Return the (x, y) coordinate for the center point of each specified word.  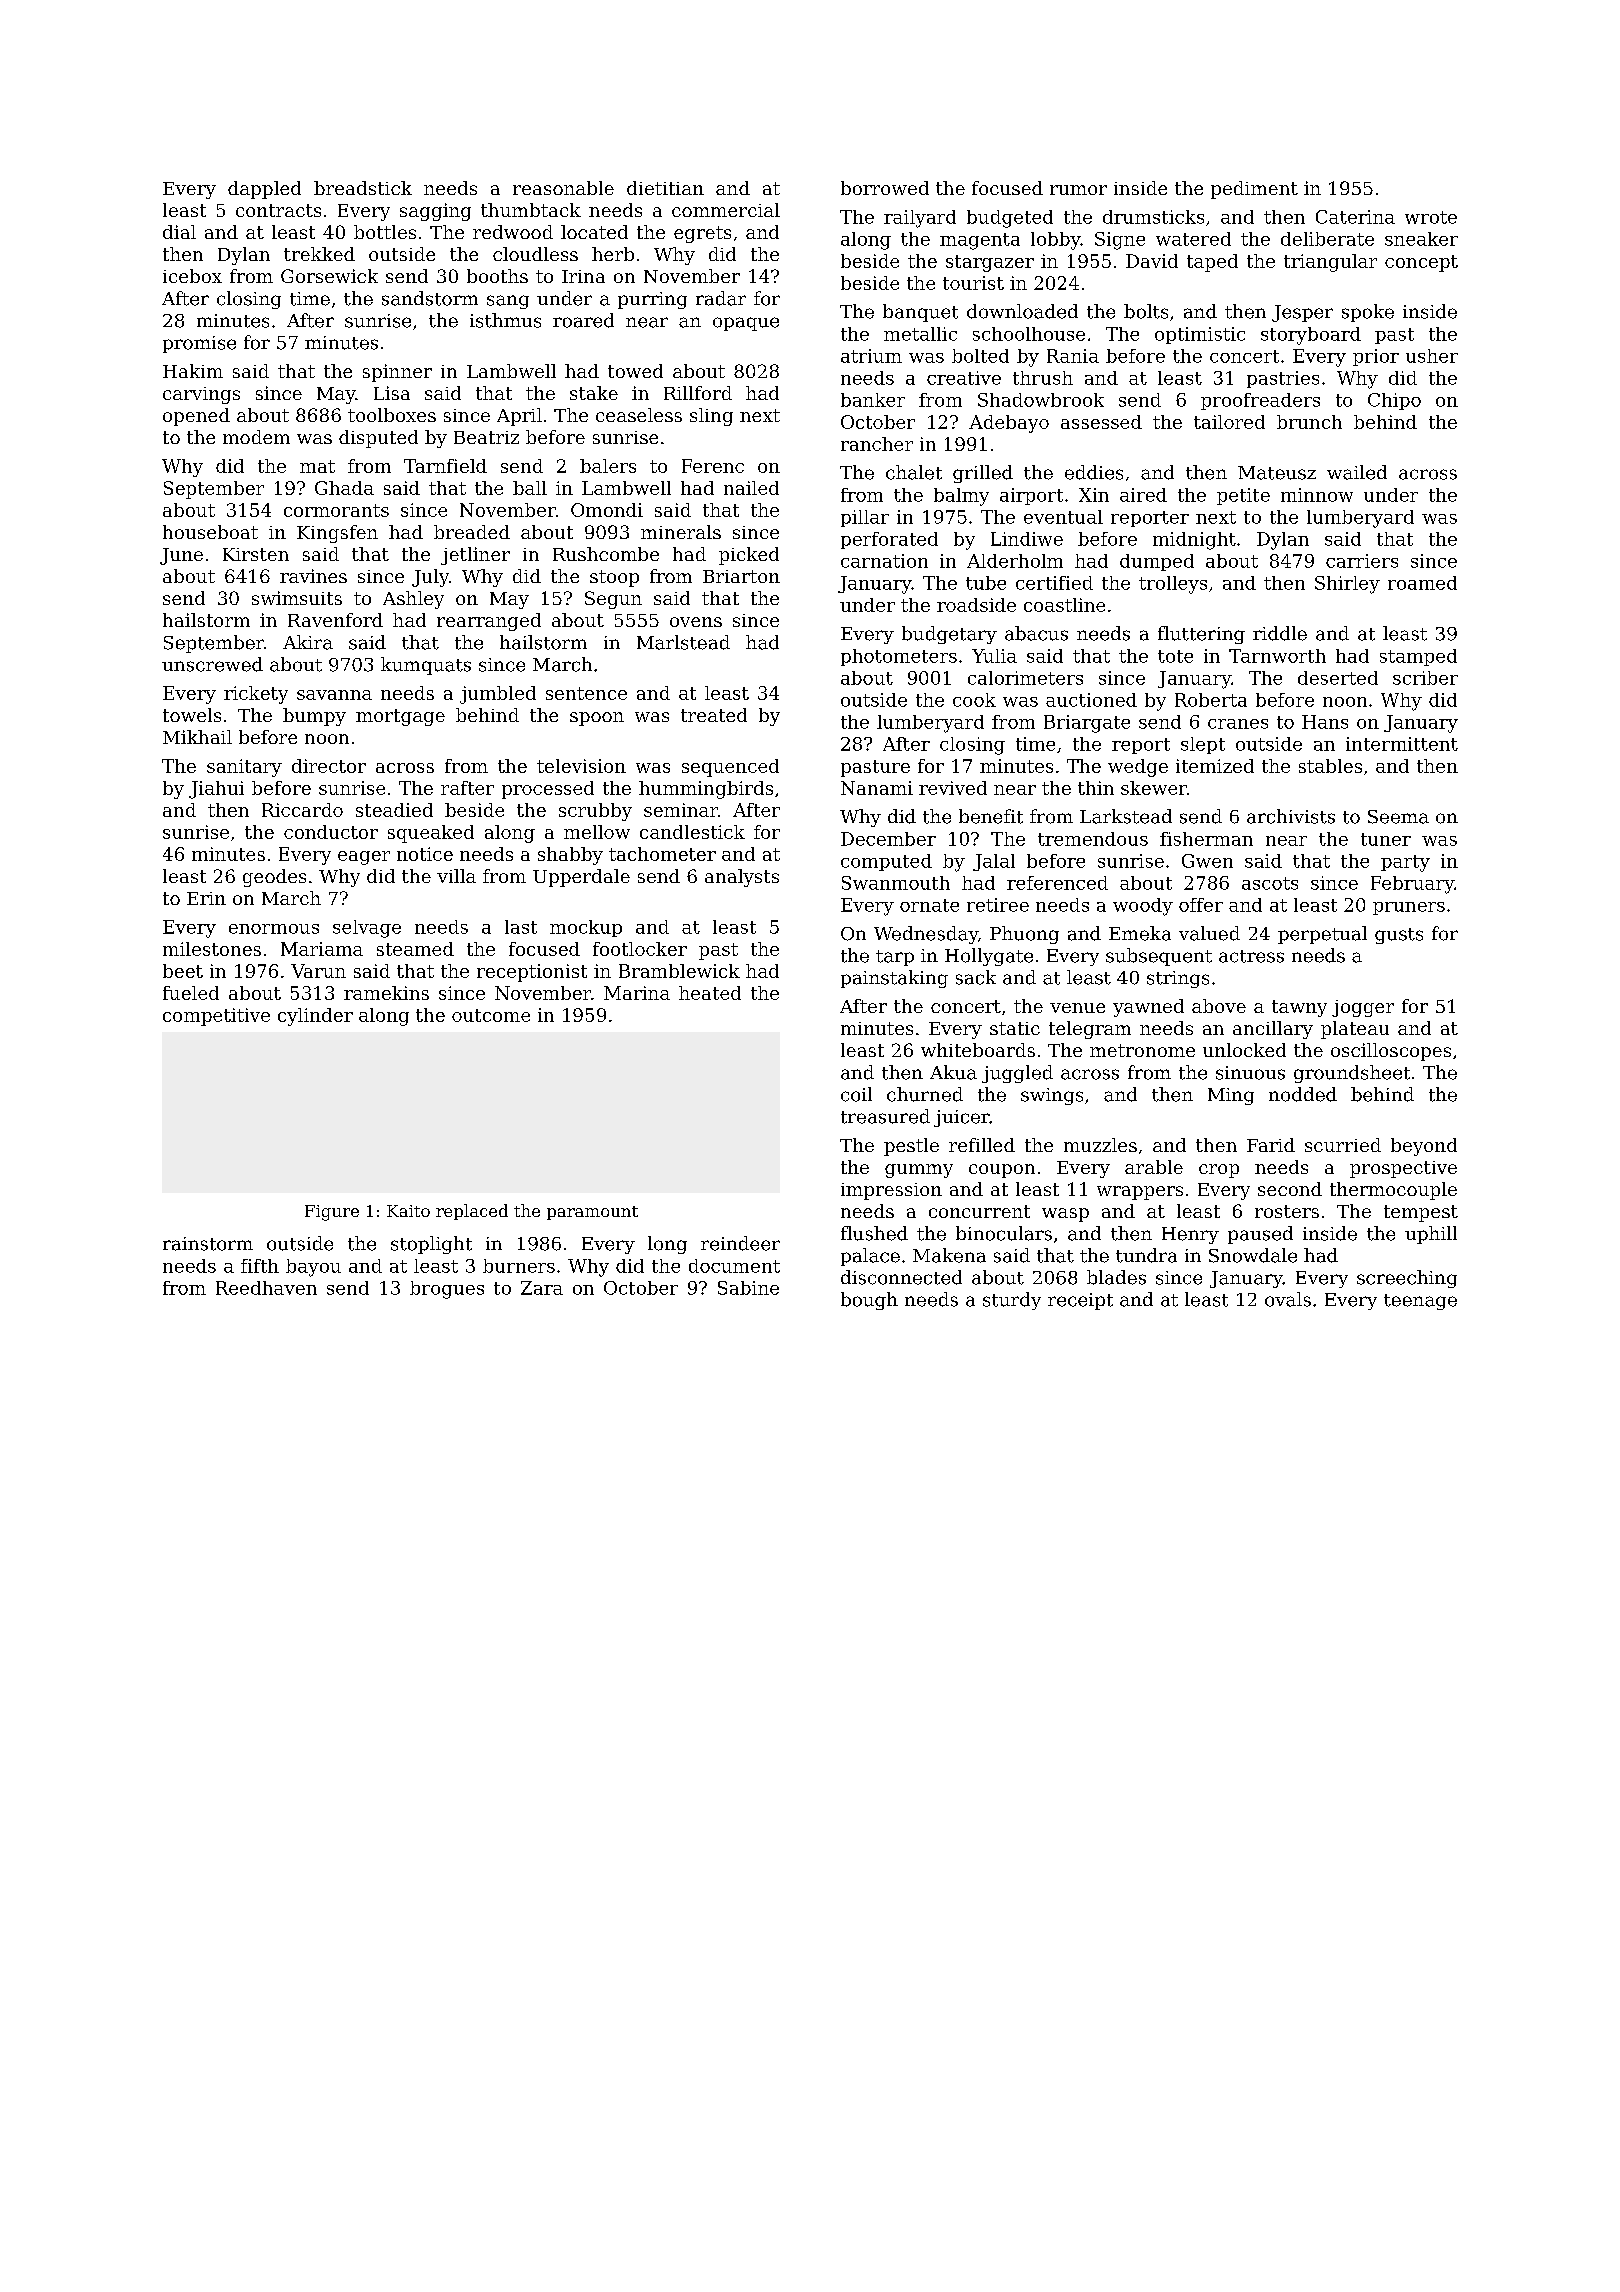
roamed (1422, 583)
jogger (1363, 1008)
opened (196, 417)
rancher (877, 444)
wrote (1431, 217)
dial (179, 232)
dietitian (665, 188)
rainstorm (208, 1244)
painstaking (894, 979)
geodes (274, 878)
